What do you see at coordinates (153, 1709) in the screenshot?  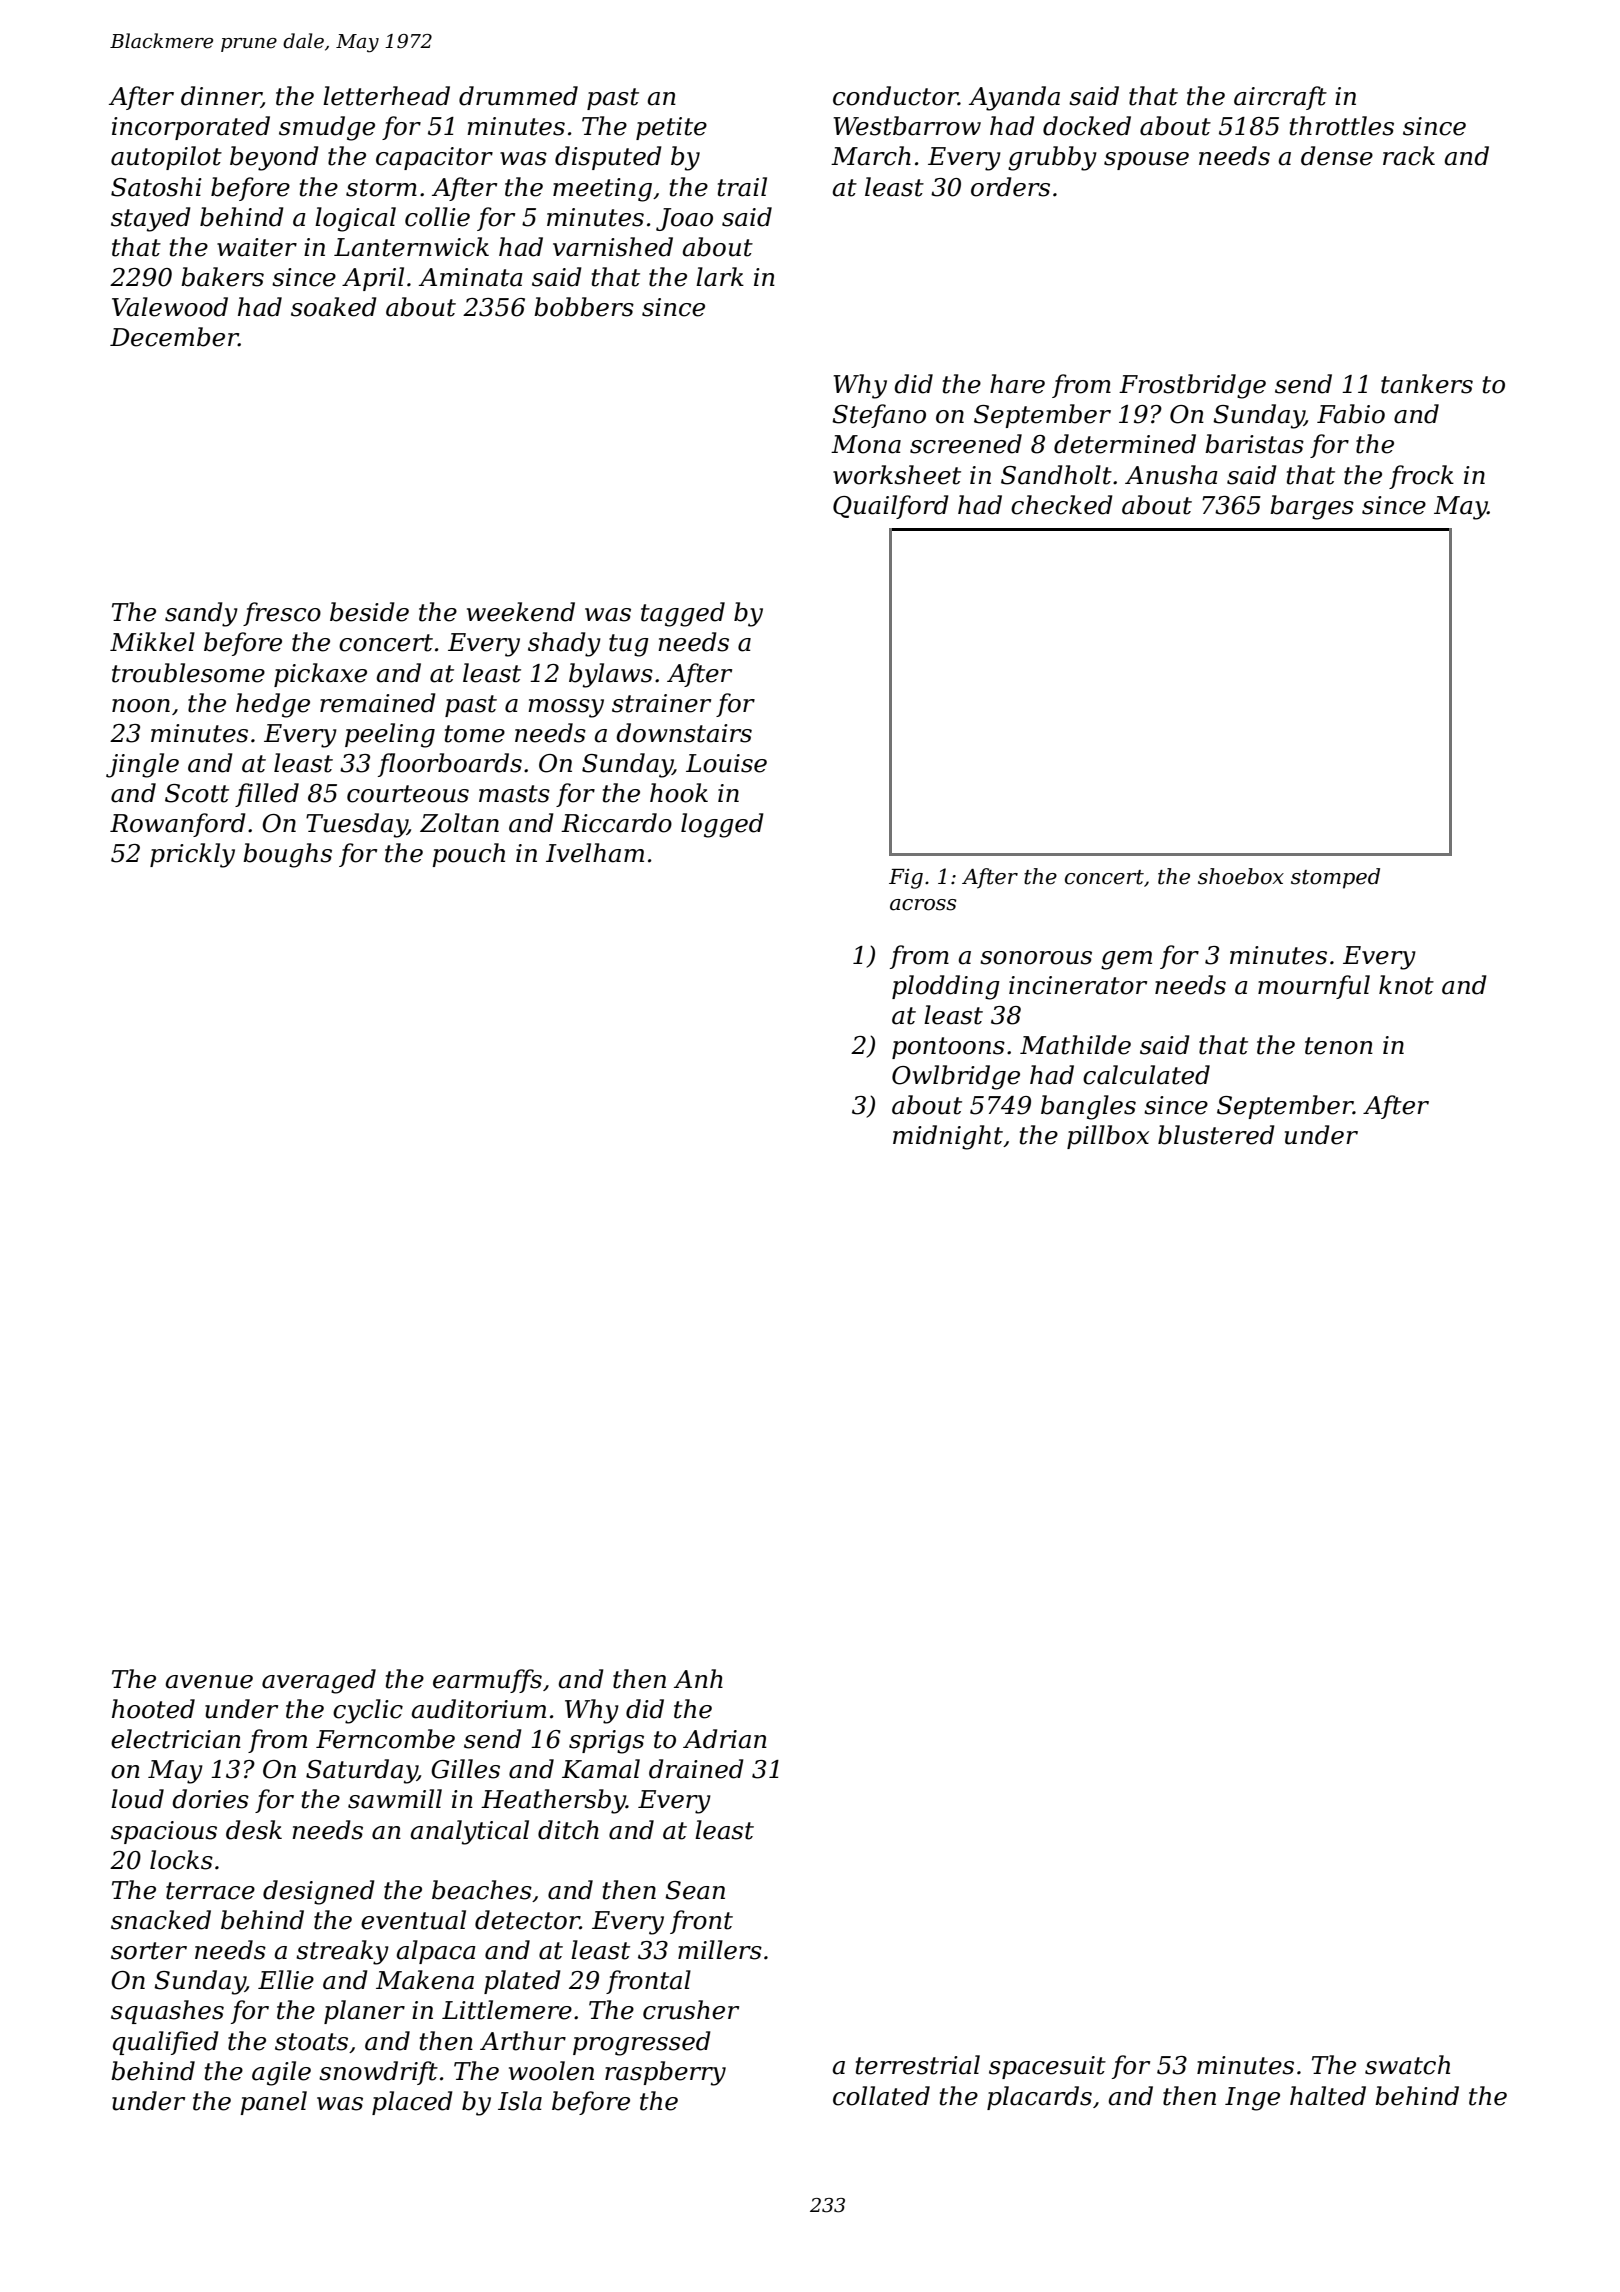 I see `hooted` at bounding box center [153, 1709].
